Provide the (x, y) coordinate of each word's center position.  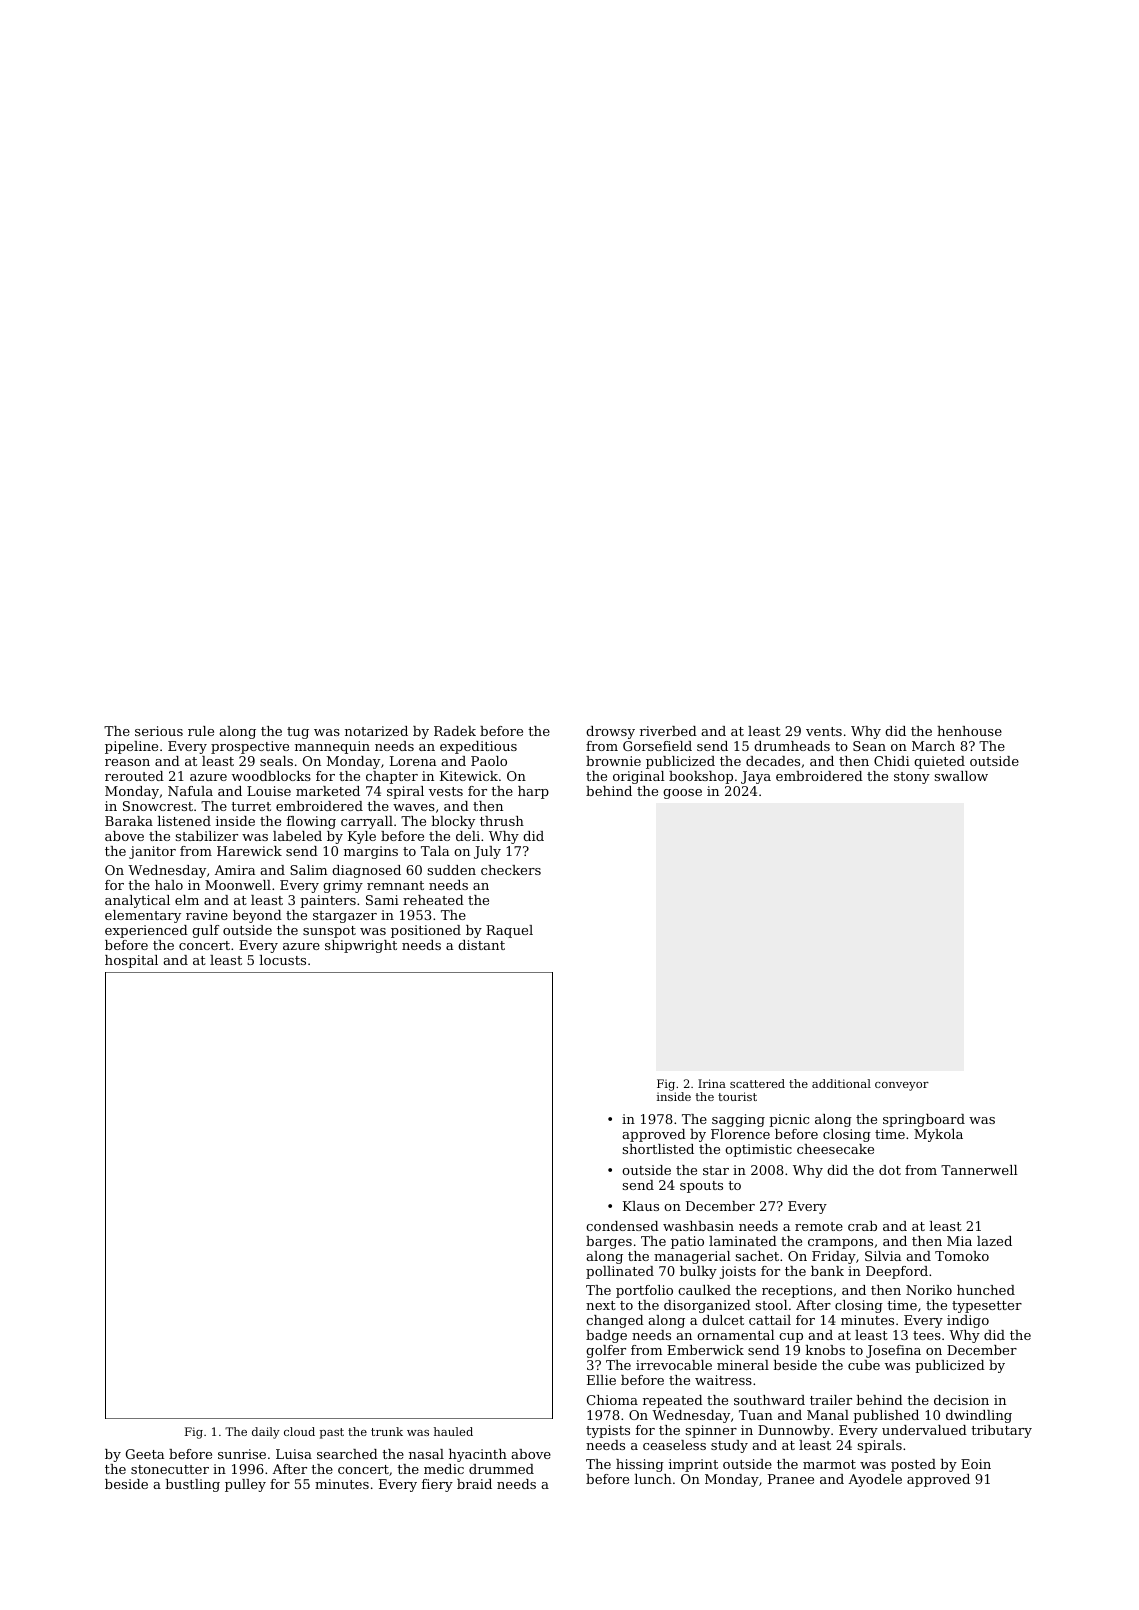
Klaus (641, 1206)
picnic (789, 1120)
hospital (131, 961)
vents (824, 731)
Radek (455, 731)
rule (201, 731)
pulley (245, 1485)
